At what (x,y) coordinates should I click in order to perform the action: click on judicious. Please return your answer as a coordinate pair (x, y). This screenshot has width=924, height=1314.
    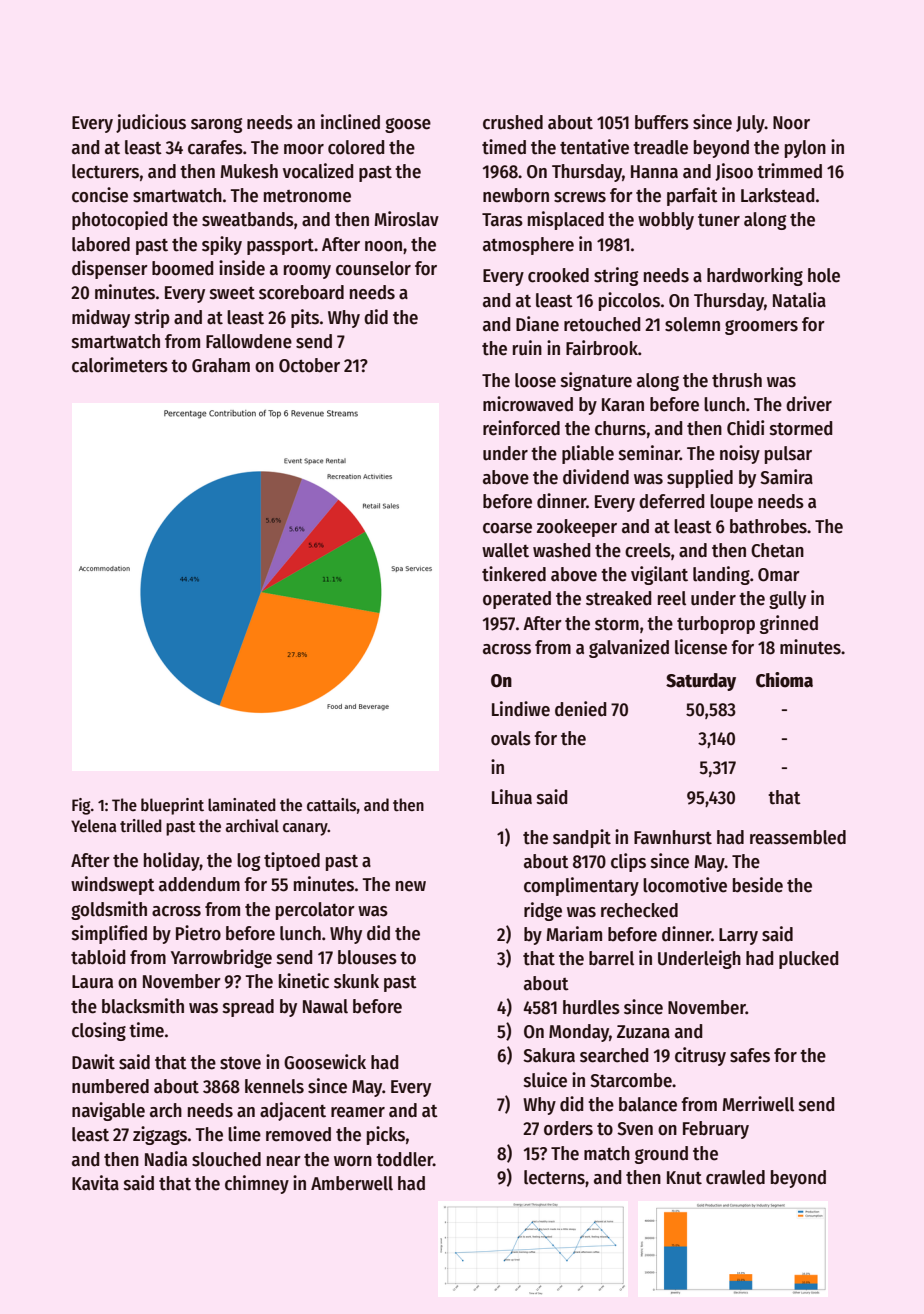
    Looking at the image, I should click on (151, 123).
